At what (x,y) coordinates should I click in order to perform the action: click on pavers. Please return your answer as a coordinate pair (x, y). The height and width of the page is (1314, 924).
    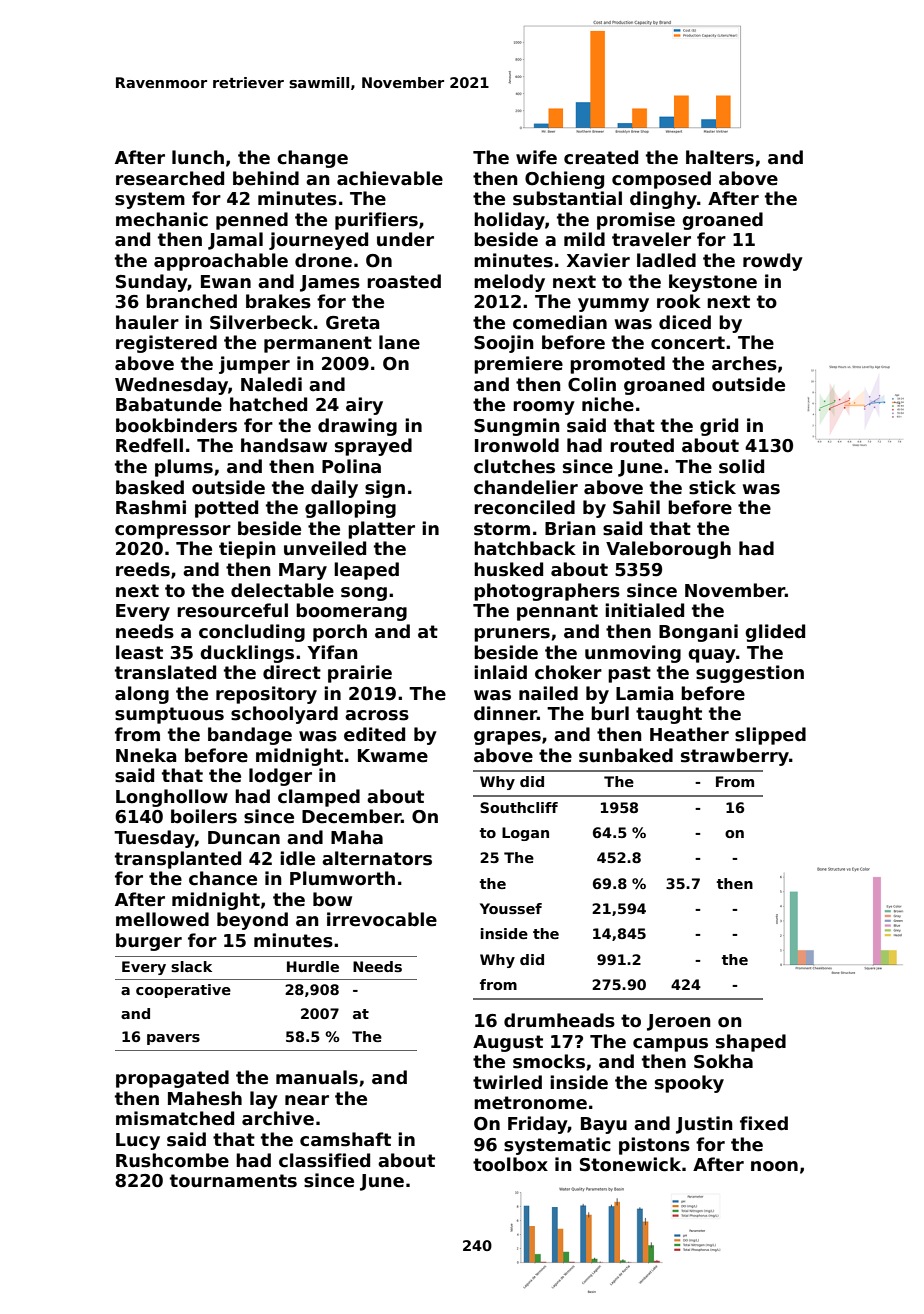
    Looking at the image, I should click on (173, 1039).
